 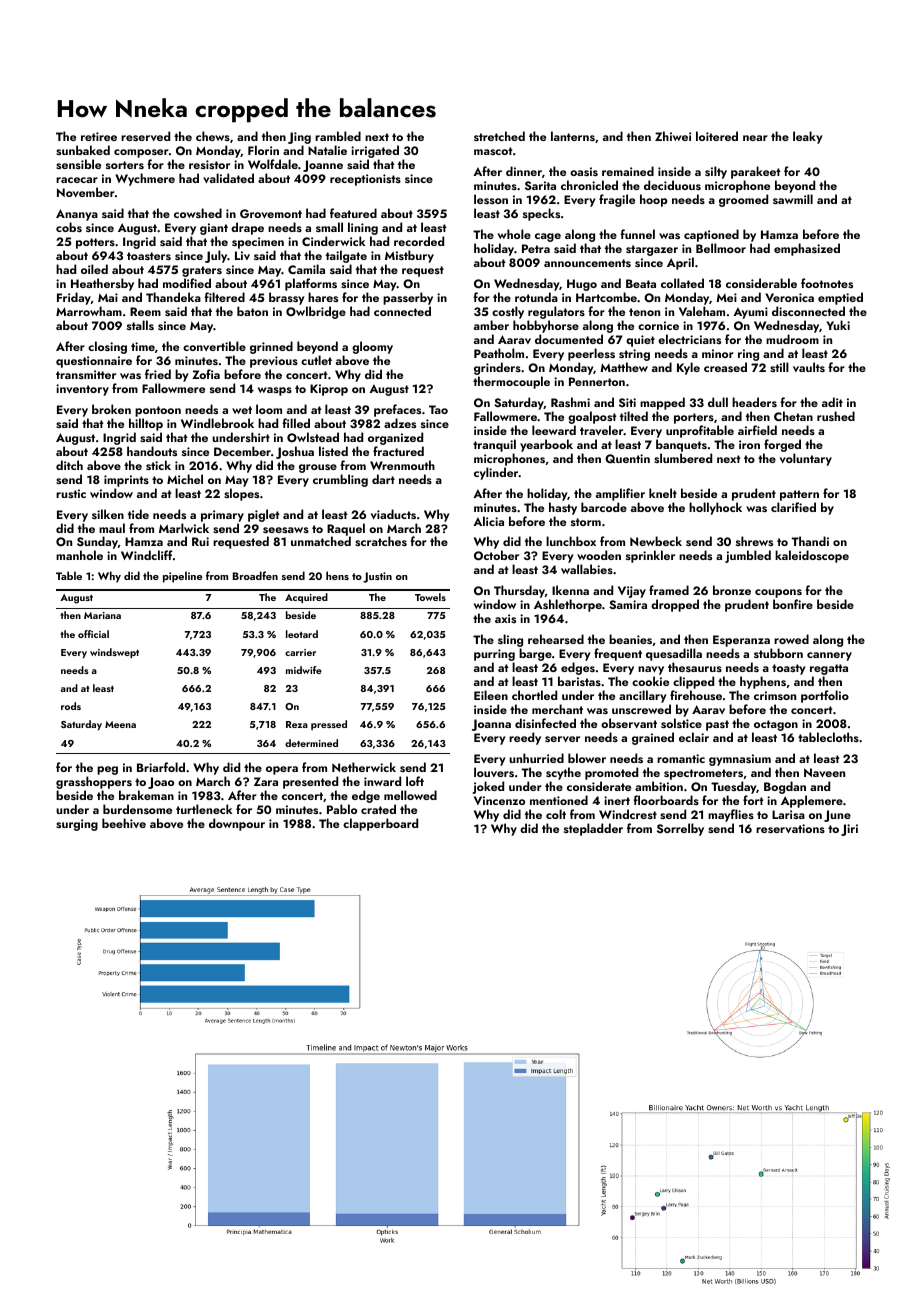 I want to click on kaleidoscope, so click(x=812, y=556).
